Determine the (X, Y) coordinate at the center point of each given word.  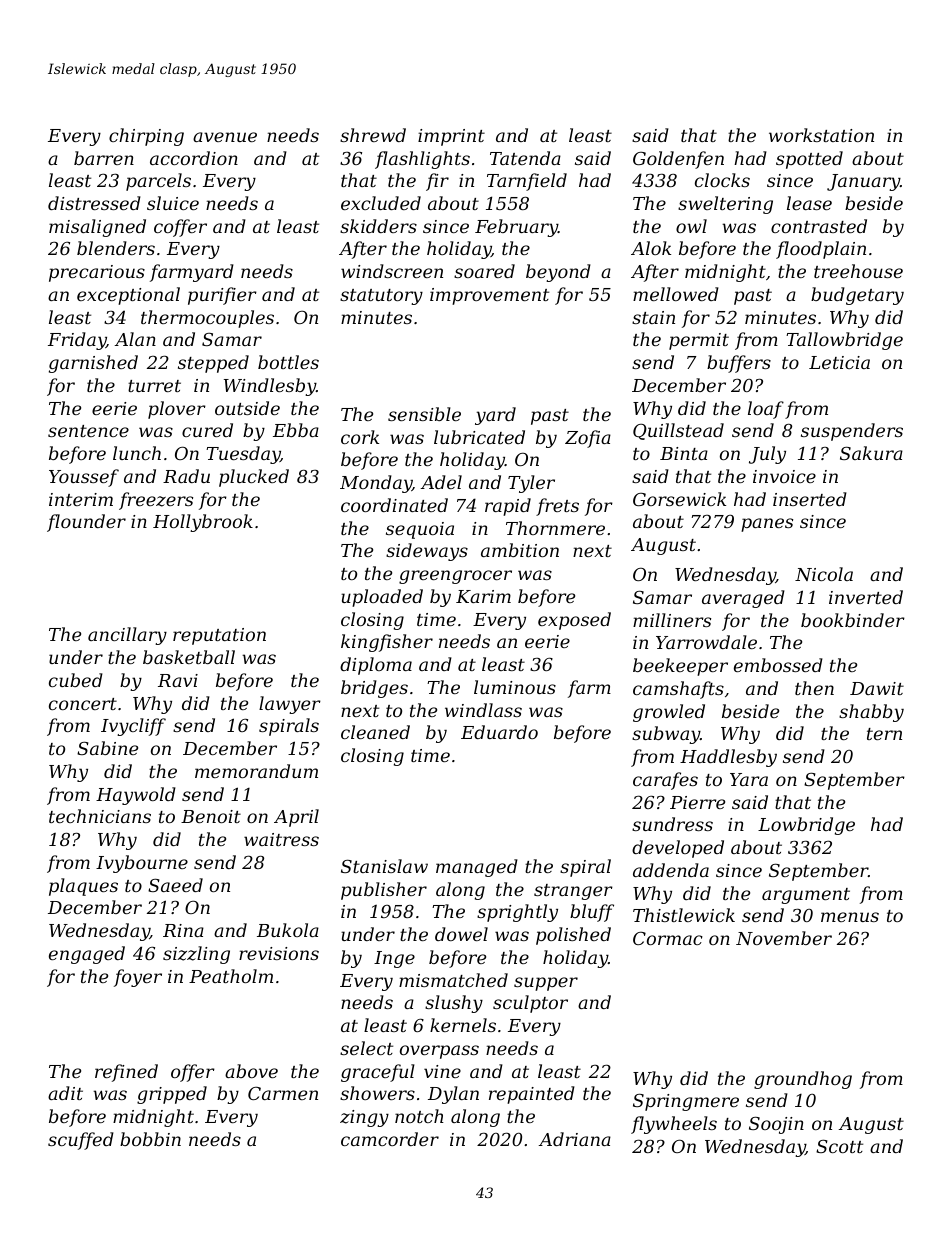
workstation (821, 135)
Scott (839, 1146)
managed (477, 868)
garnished (93, 364)
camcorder (390, 1139)
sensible (424, 414)
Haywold (136, 796)
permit (699, 341)
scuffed (81, 1141)
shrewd (373, 135)
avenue (225, 137)
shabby (871, 713)
